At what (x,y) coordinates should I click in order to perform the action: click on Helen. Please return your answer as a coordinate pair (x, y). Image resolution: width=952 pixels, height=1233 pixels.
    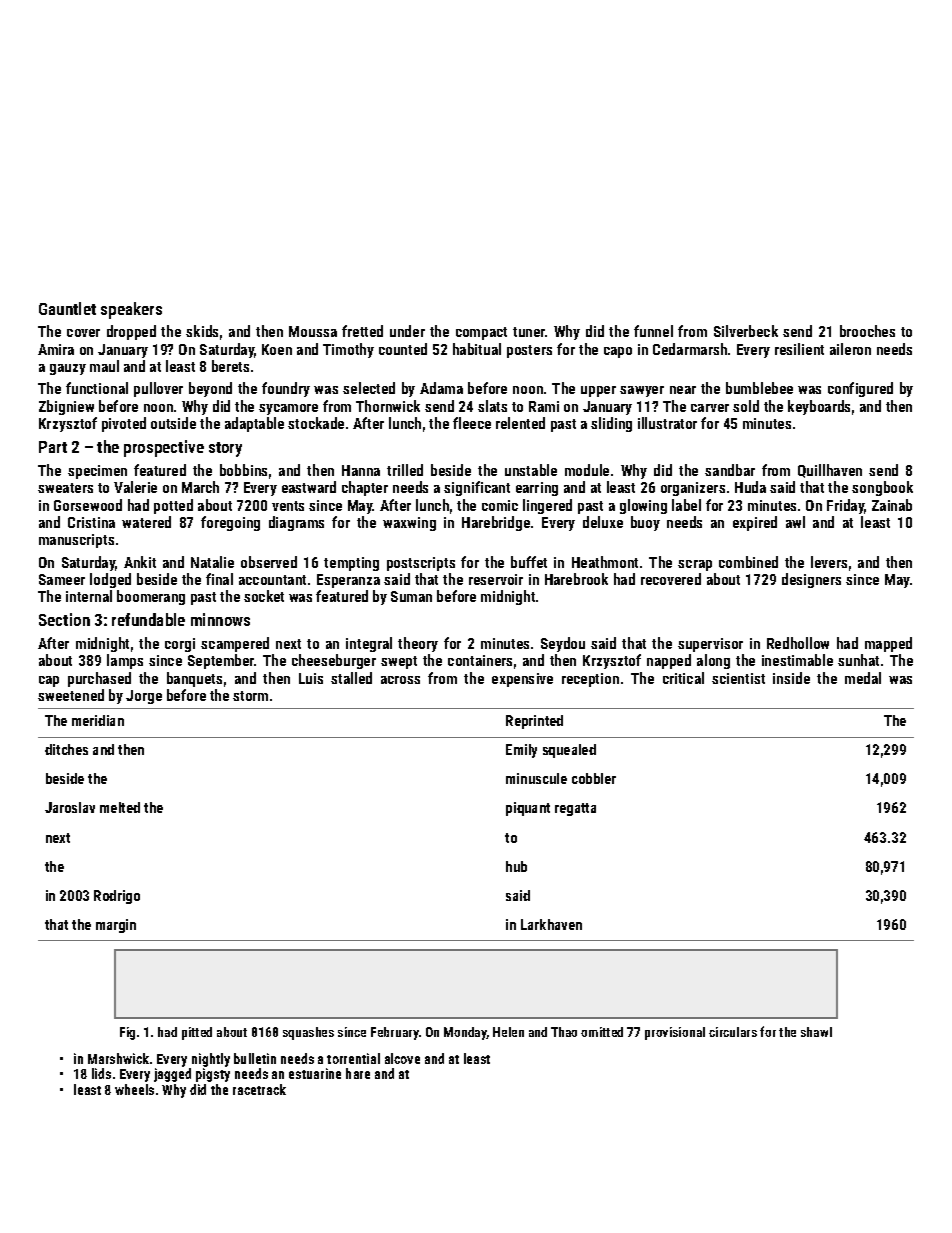
    Looking at the image, I should click on (508, 1032).
